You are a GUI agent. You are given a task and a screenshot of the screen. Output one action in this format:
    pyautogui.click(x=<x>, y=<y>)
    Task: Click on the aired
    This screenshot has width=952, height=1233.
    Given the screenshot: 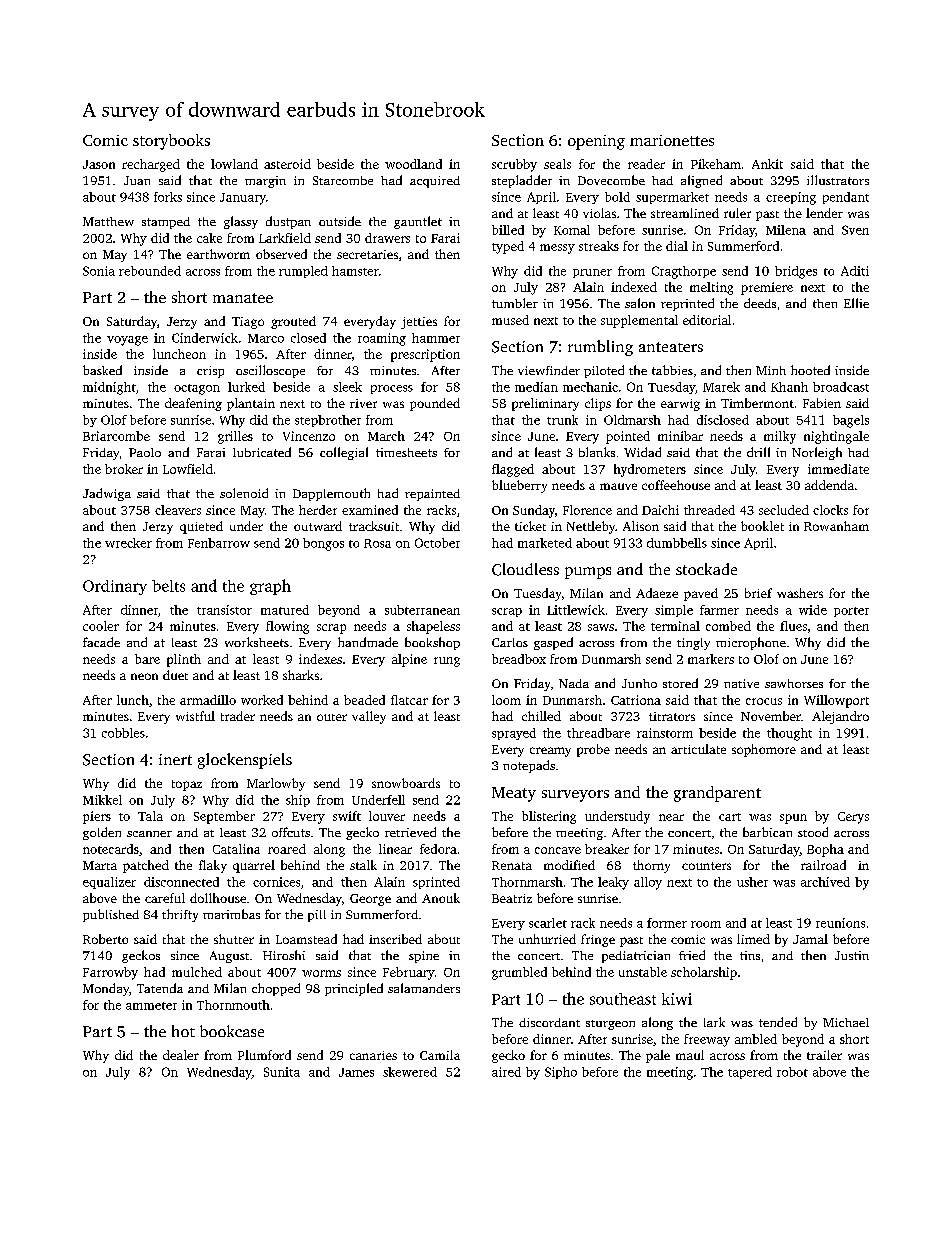 What is the action you would take?
    pyautogui.click(x=506, y=1072)
